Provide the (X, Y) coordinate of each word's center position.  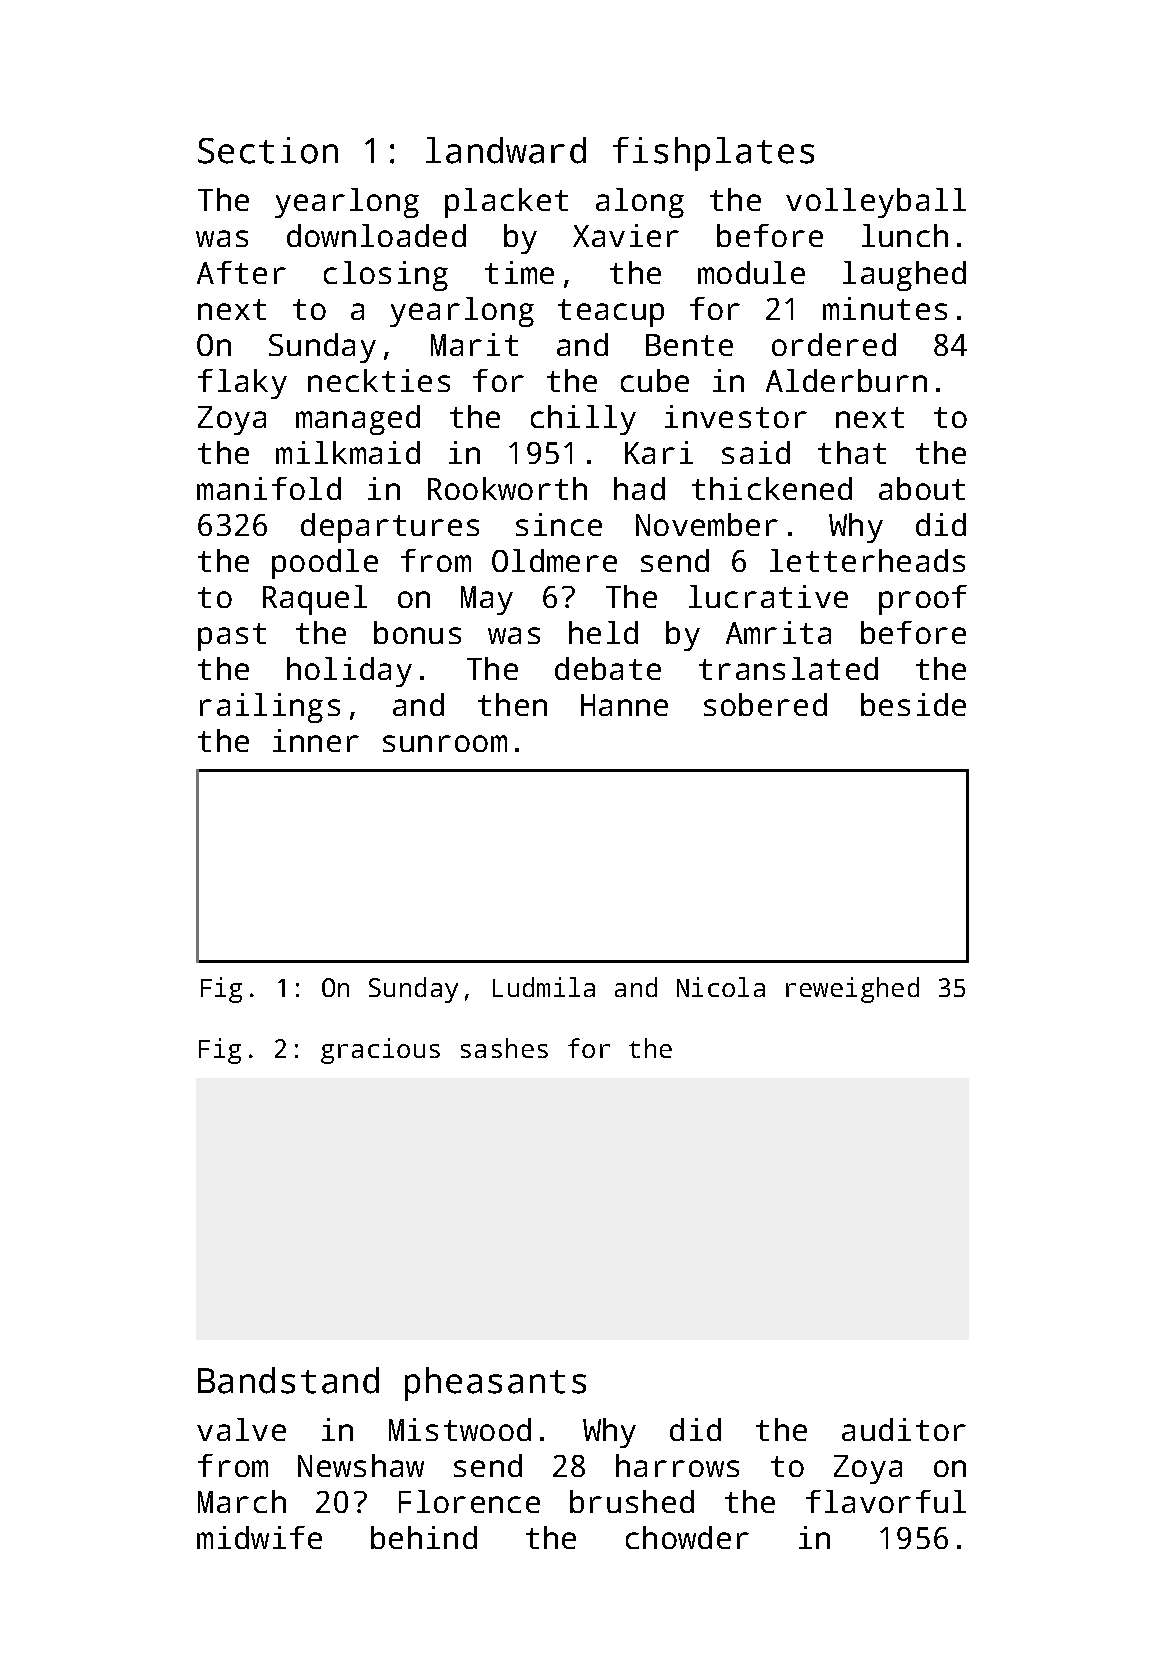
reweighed (852, 990)
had (639, 488)
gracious (380, 1051)
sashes (504, 1048)
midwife (259, 1537)
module (751, 272)
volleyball (876, 203)
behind (424, 1537)
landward (506, 150)
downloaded (376, 235)
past (232, 637)
